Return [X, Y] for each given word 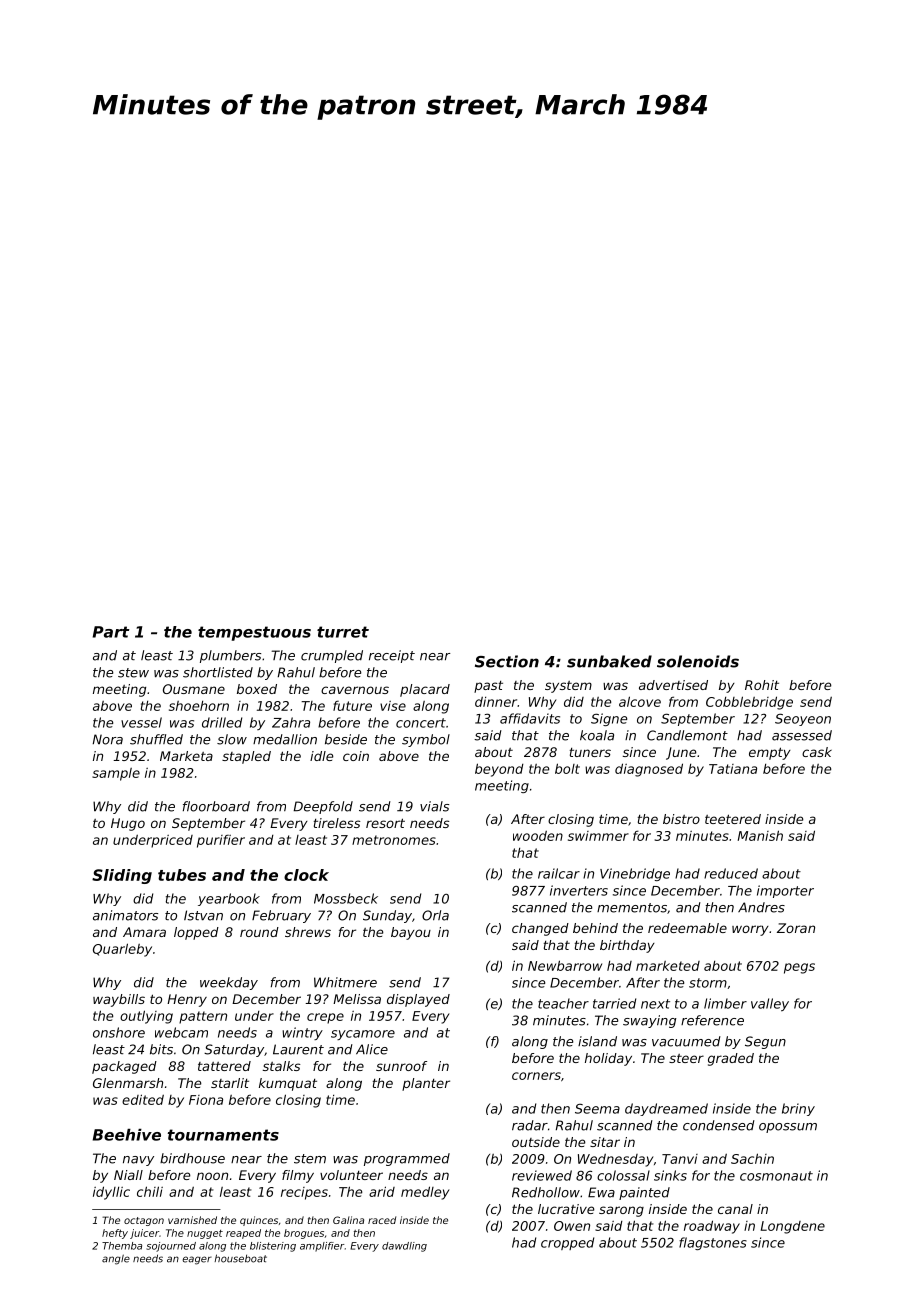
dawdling [404, 1247]
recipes [304, 1193]
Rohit [762, 685]
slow [232, 739]
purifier [221, 841]
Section [507, 661]
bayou [411, 933]
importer [785, 891]
